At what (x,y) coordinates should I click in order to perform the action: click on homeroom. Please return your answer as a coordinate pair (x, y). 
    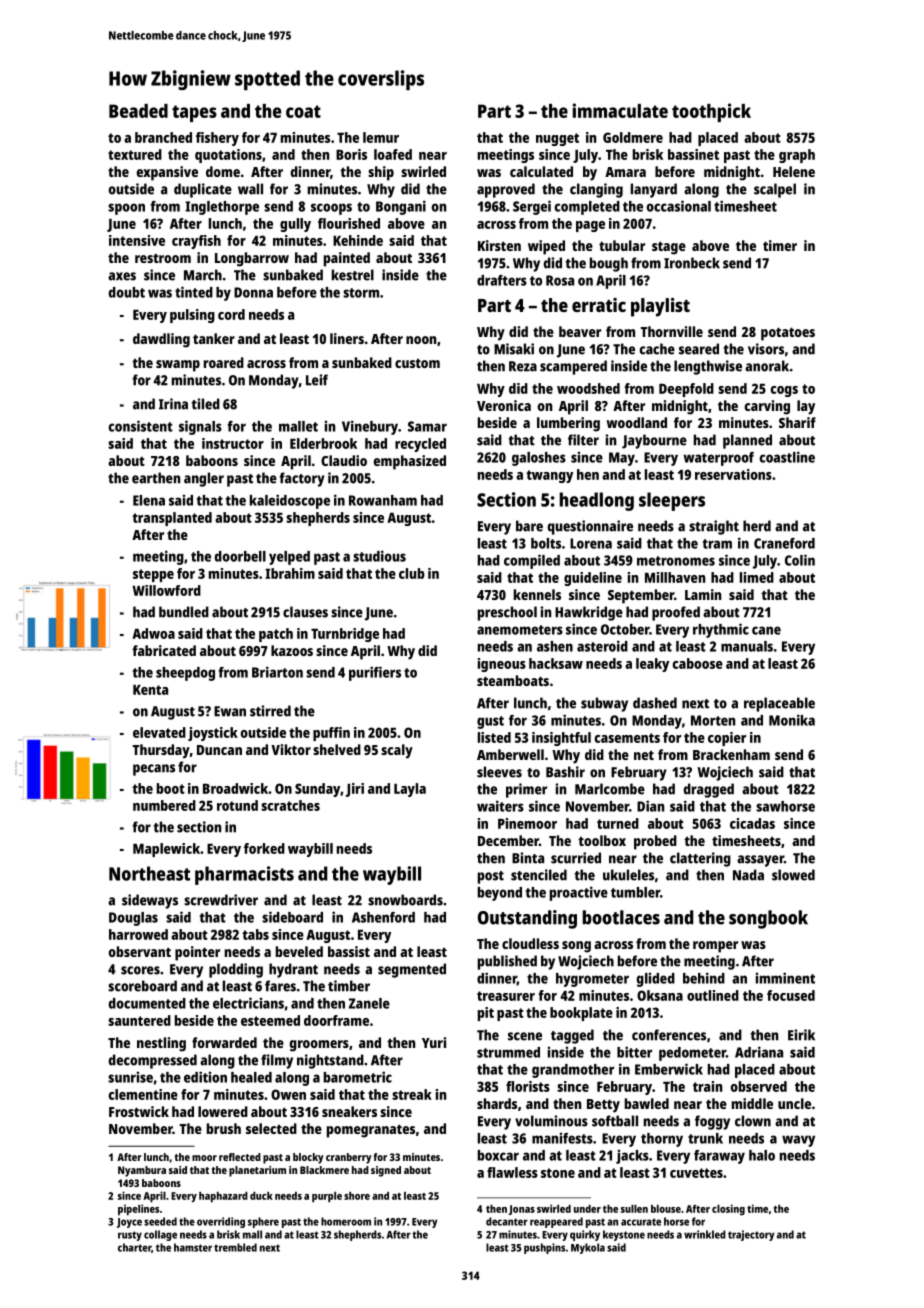
    Looking at the image, I should click on (346, 1221).
